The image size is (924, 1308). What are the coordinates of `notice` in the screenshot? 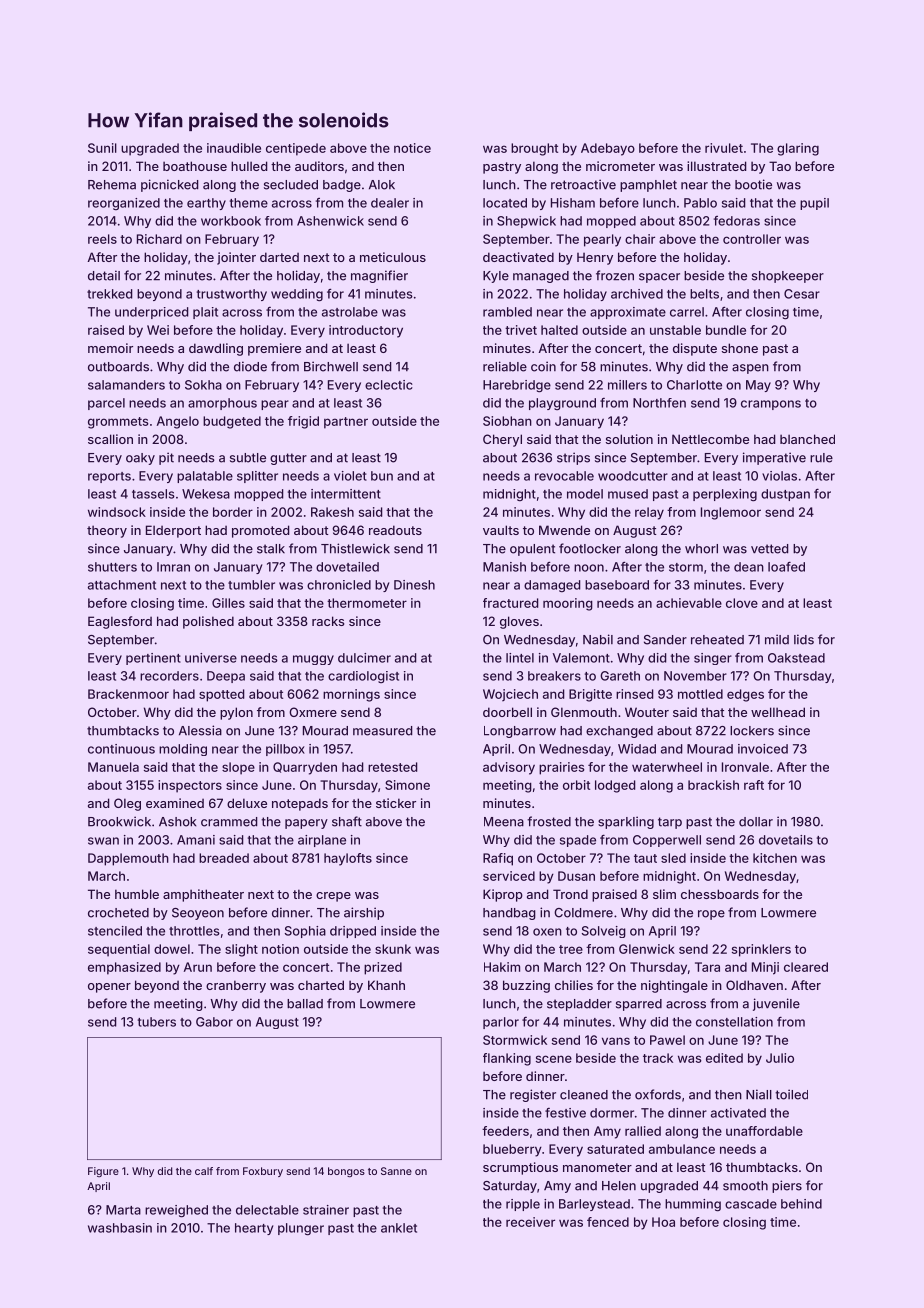 It's located at (412, 148).
